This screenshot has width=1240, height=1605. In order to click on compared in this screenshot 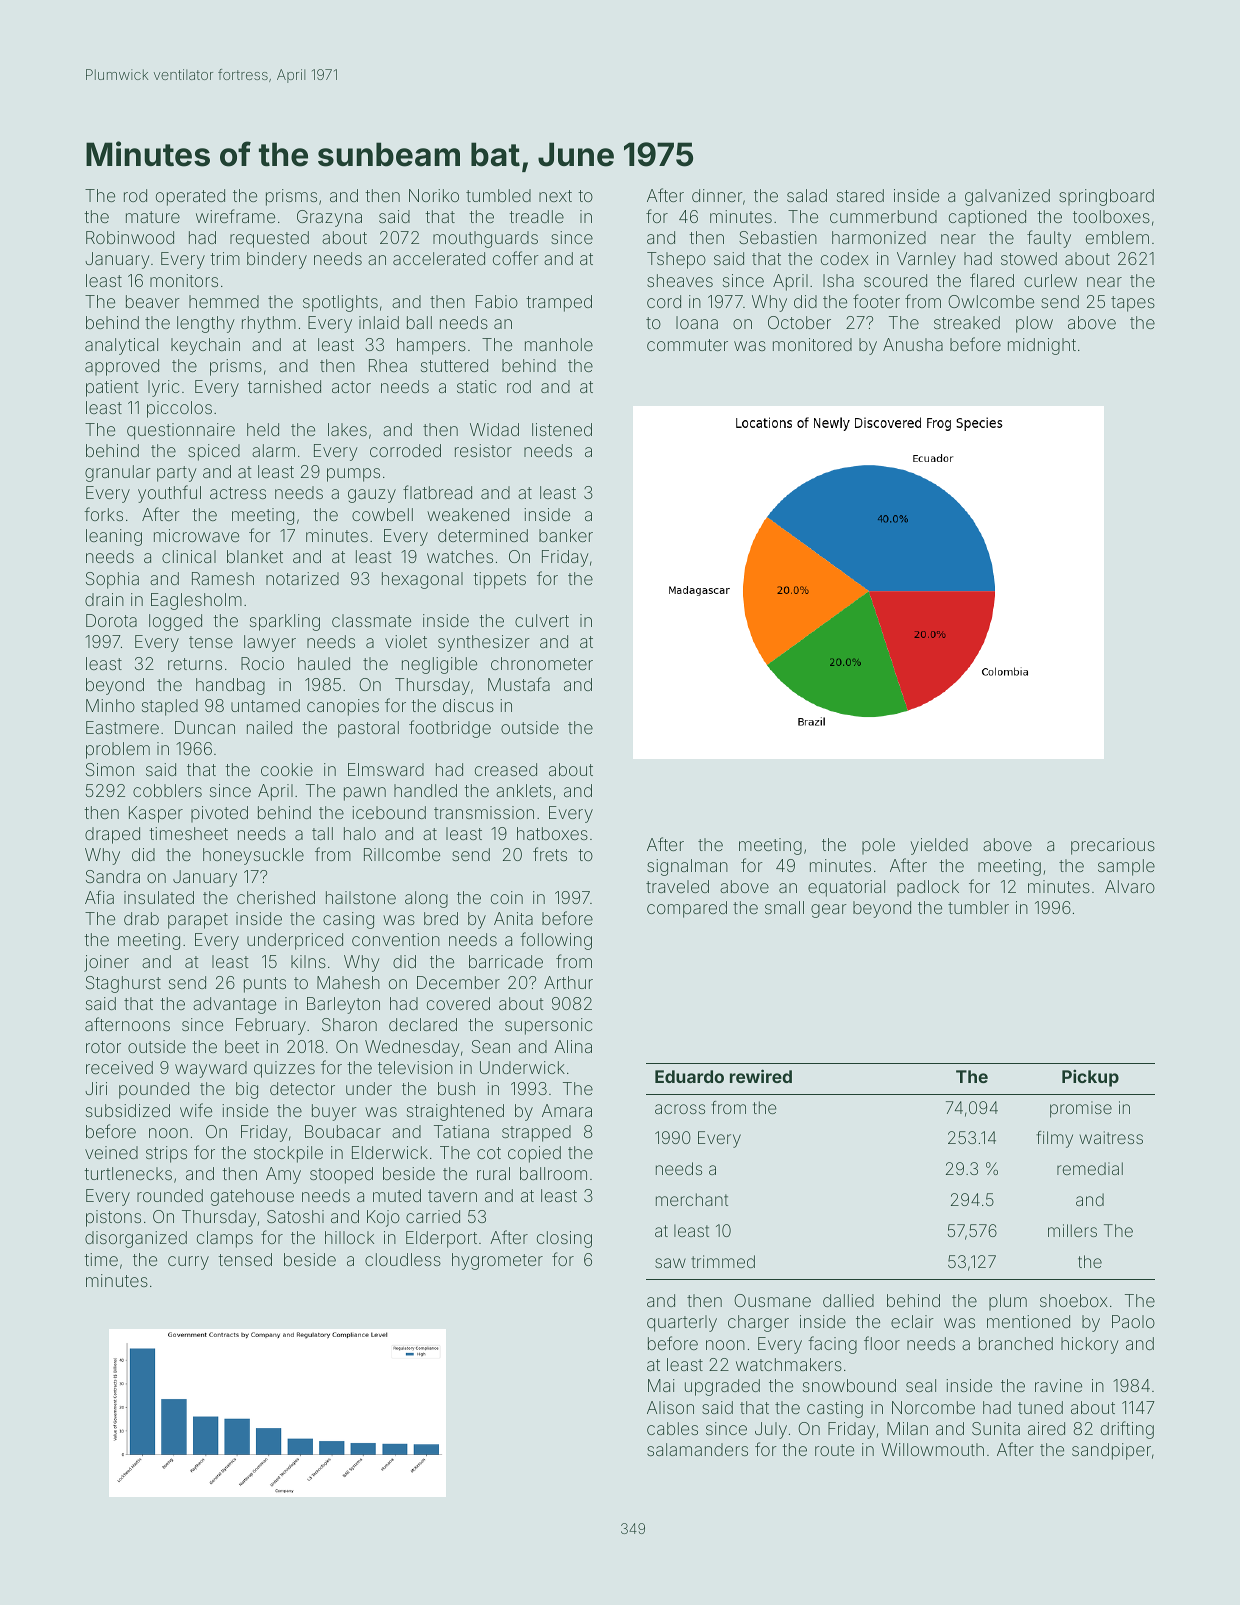, I will do `click(687, 909)`.
